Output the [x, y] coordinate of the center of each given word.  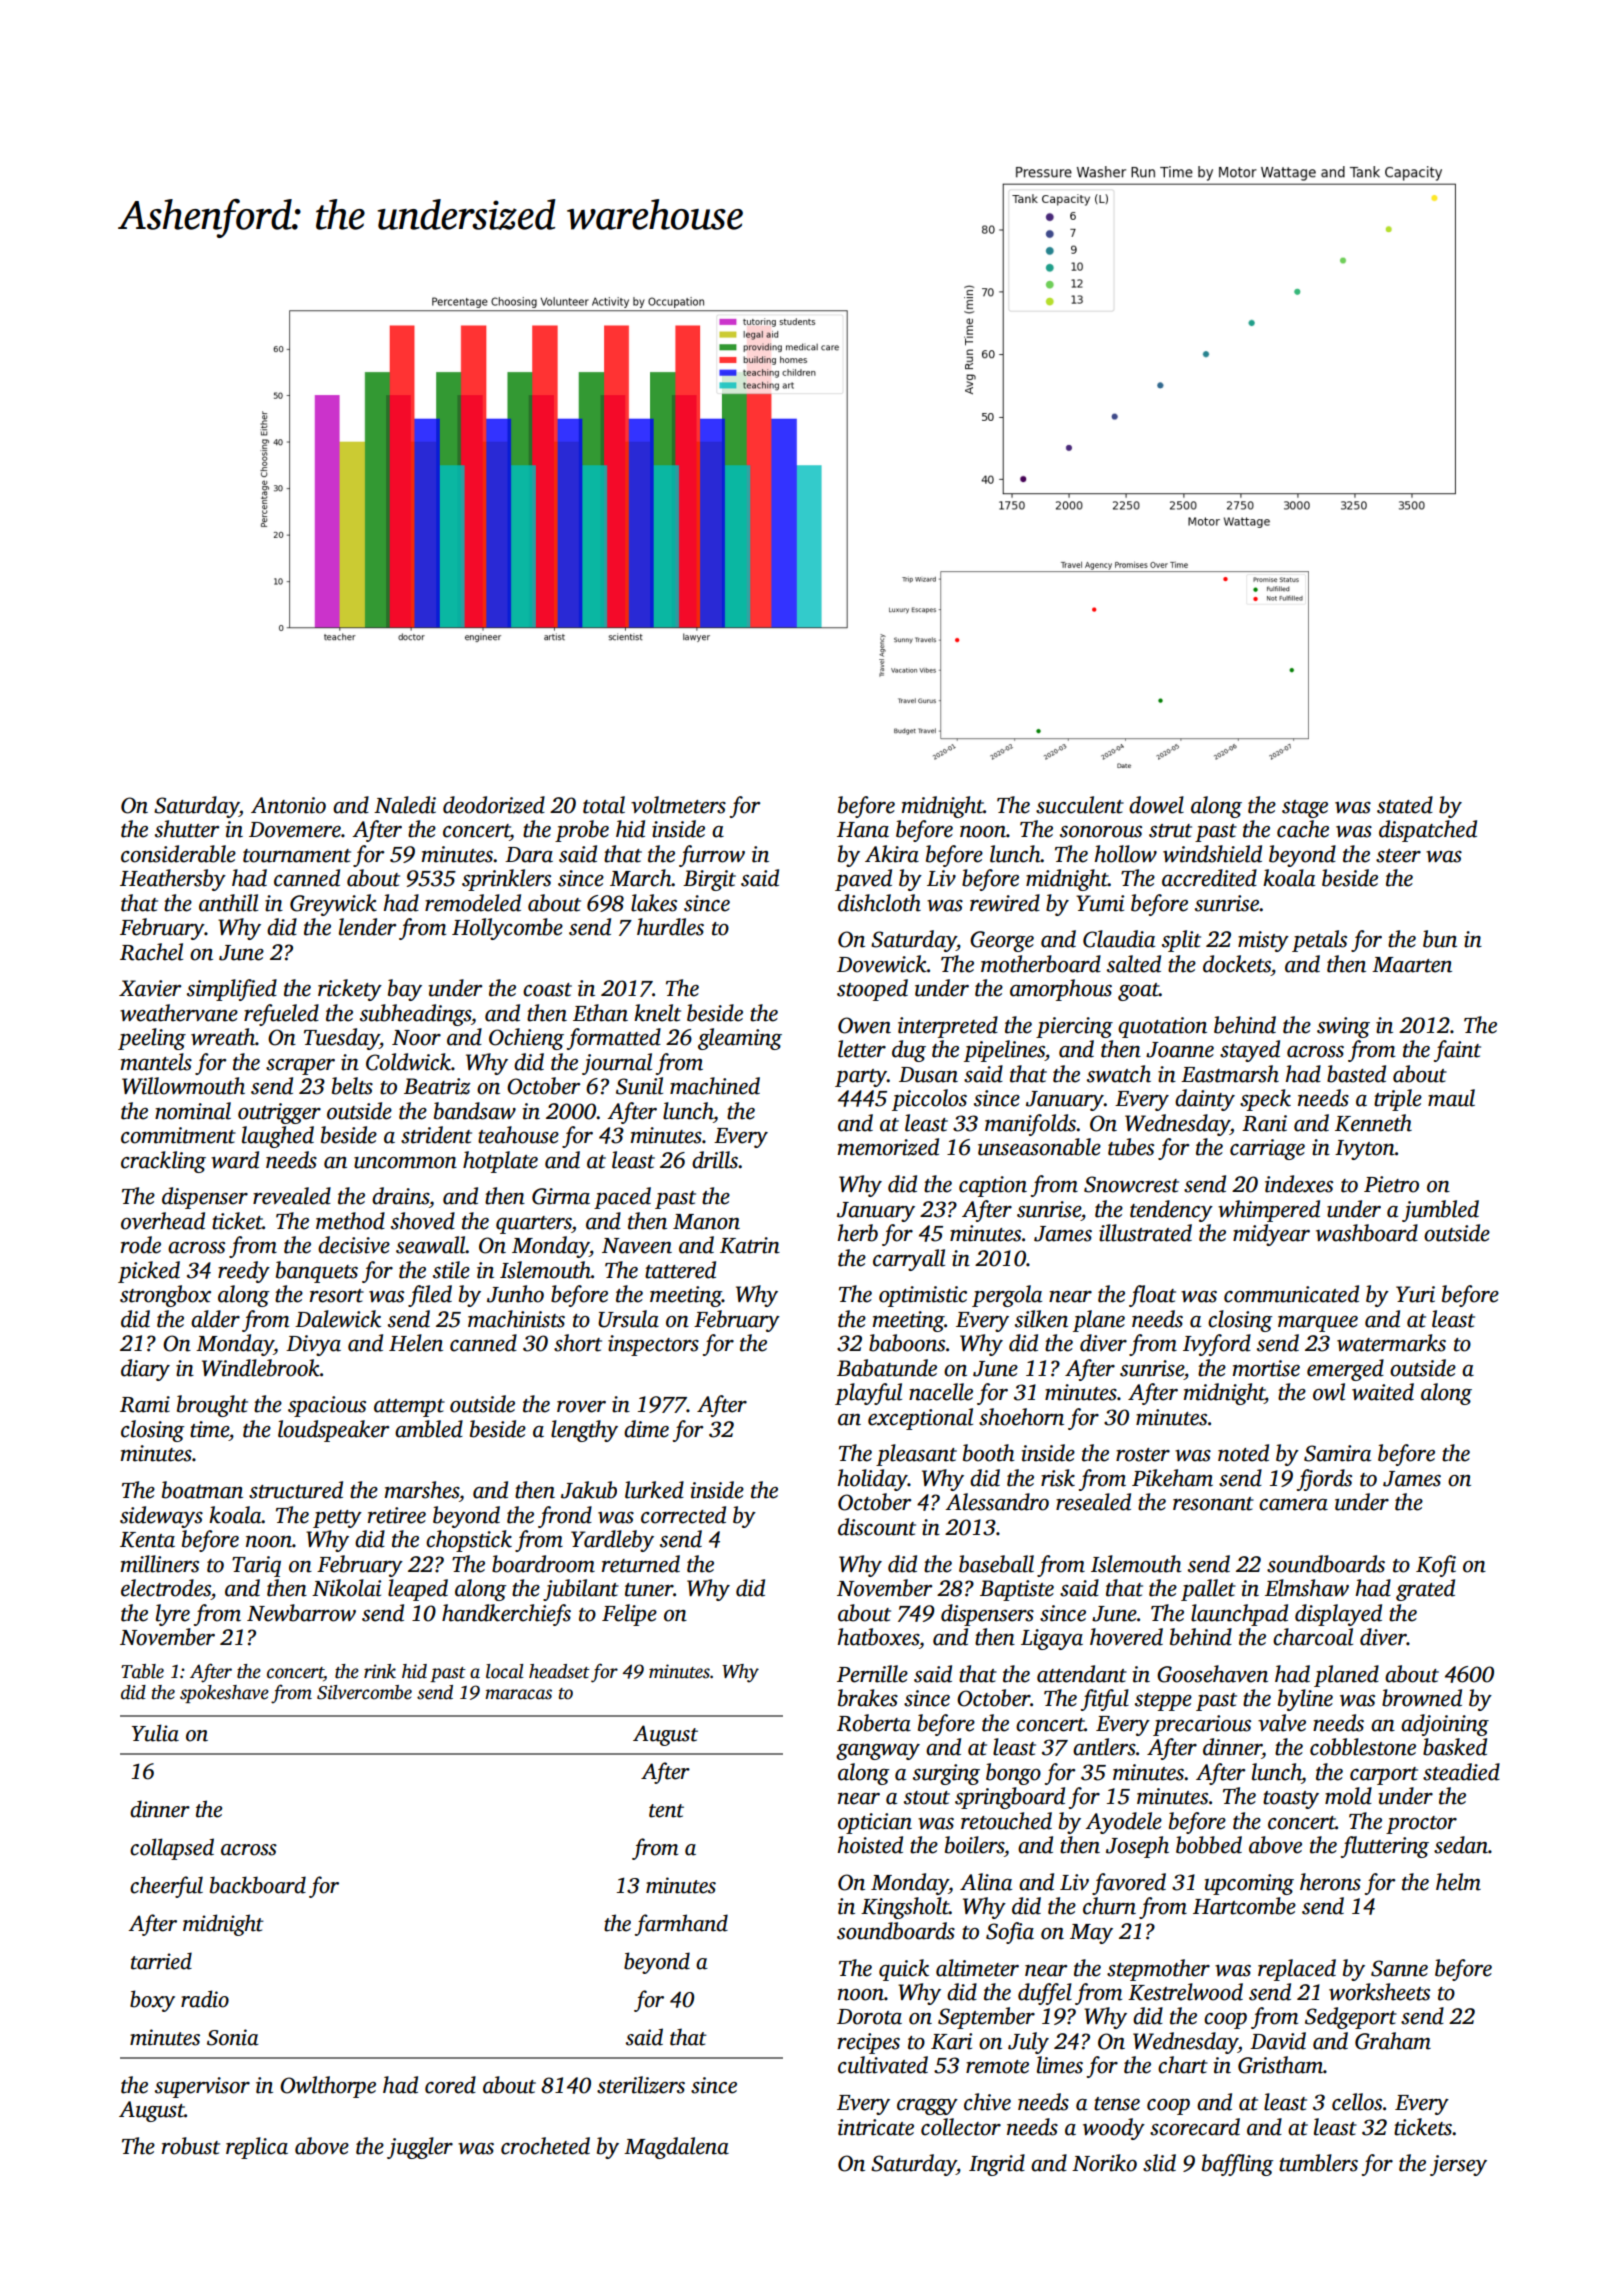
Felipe [629, 1615]
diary [145, 1370]
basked [1455, 1747]
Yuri [1415, 1294]
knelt [657, 1013]
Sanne [1399, 1968]
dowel [1156, 805]
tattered [680, 1270]
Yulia [155, 1733]
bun [1440, 939]
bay [405, 990]
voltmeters [678, 805]
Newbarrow [301, 1613]
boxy [152, 2001]
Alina [986, 1882]
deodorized [494, 805]
